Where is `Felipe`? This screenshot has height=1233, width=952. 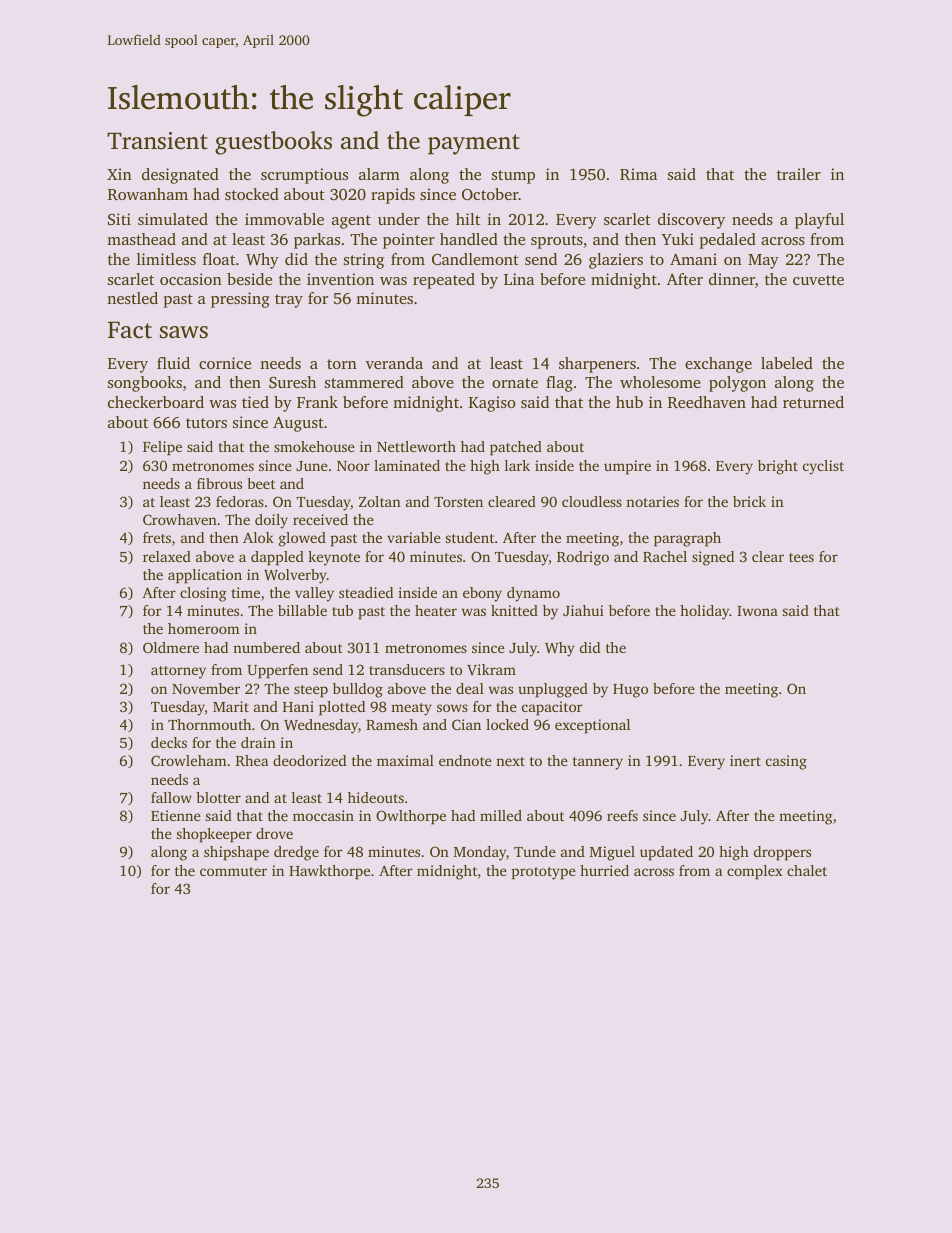
Felipe is located at coordinates (162, 448).
